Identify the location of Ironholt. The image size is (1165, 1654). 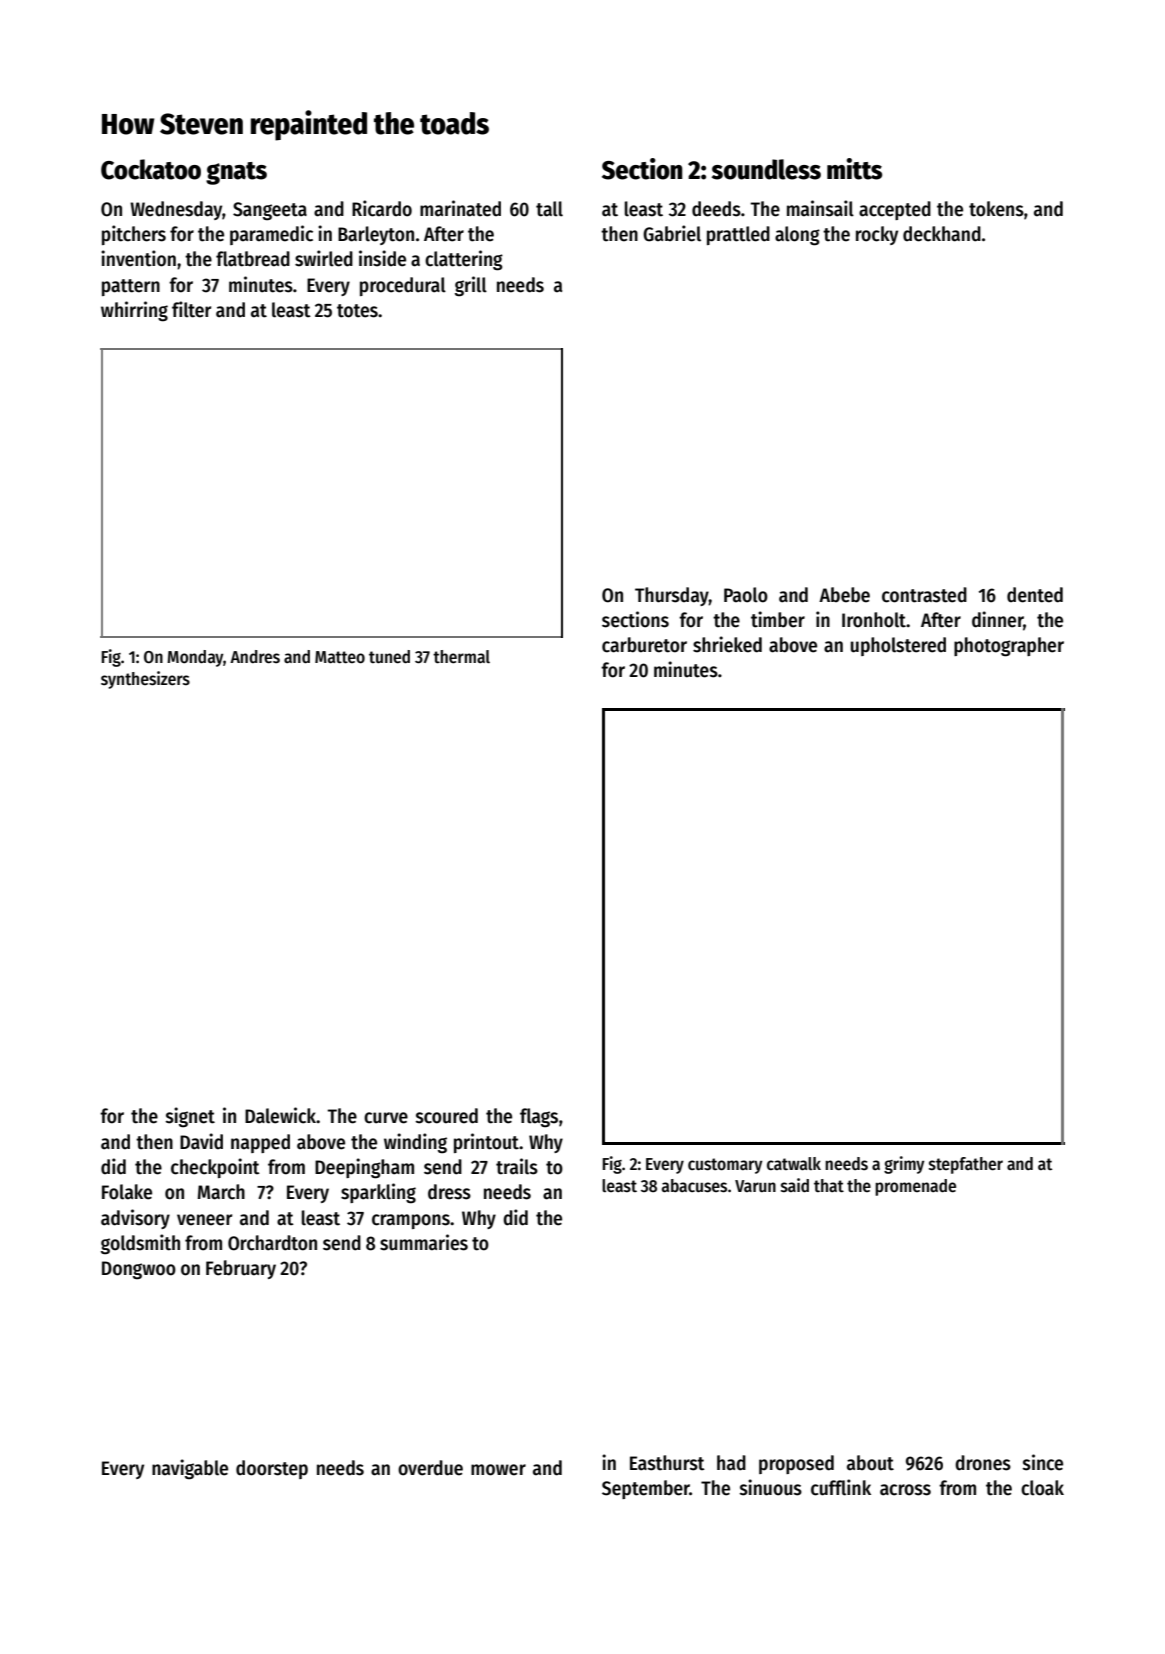
(874, 620).
